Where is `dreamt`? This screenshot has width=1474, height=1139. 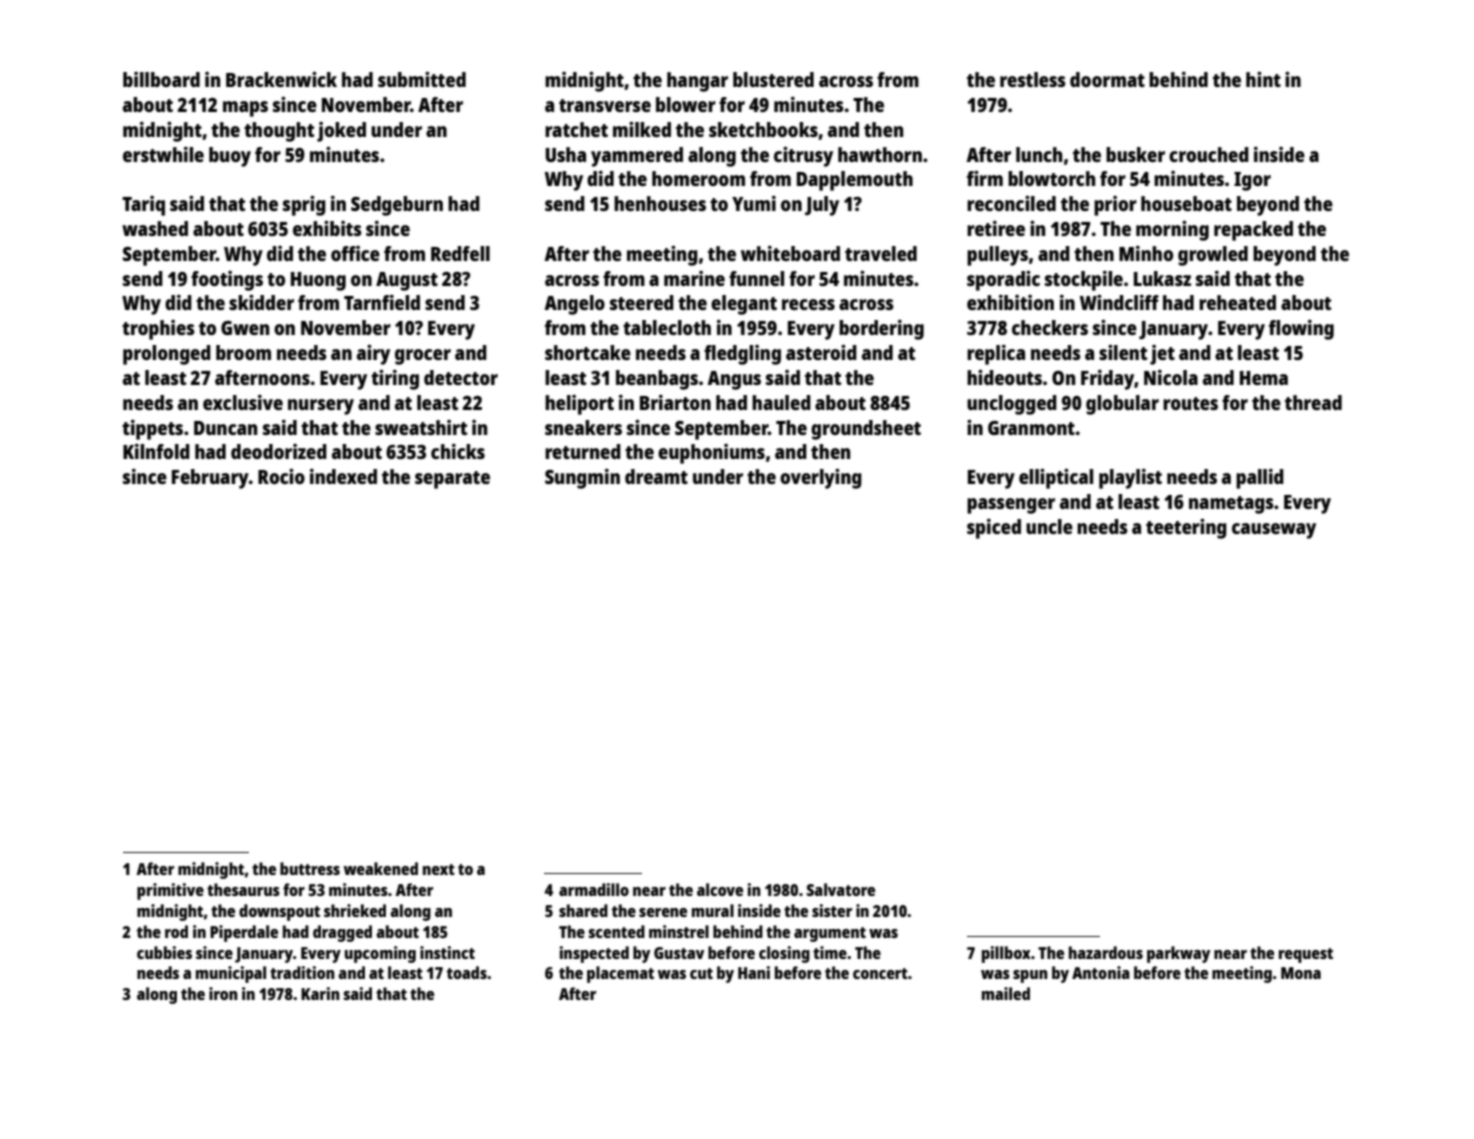
dreamt is located at coordinates (656, 476).
